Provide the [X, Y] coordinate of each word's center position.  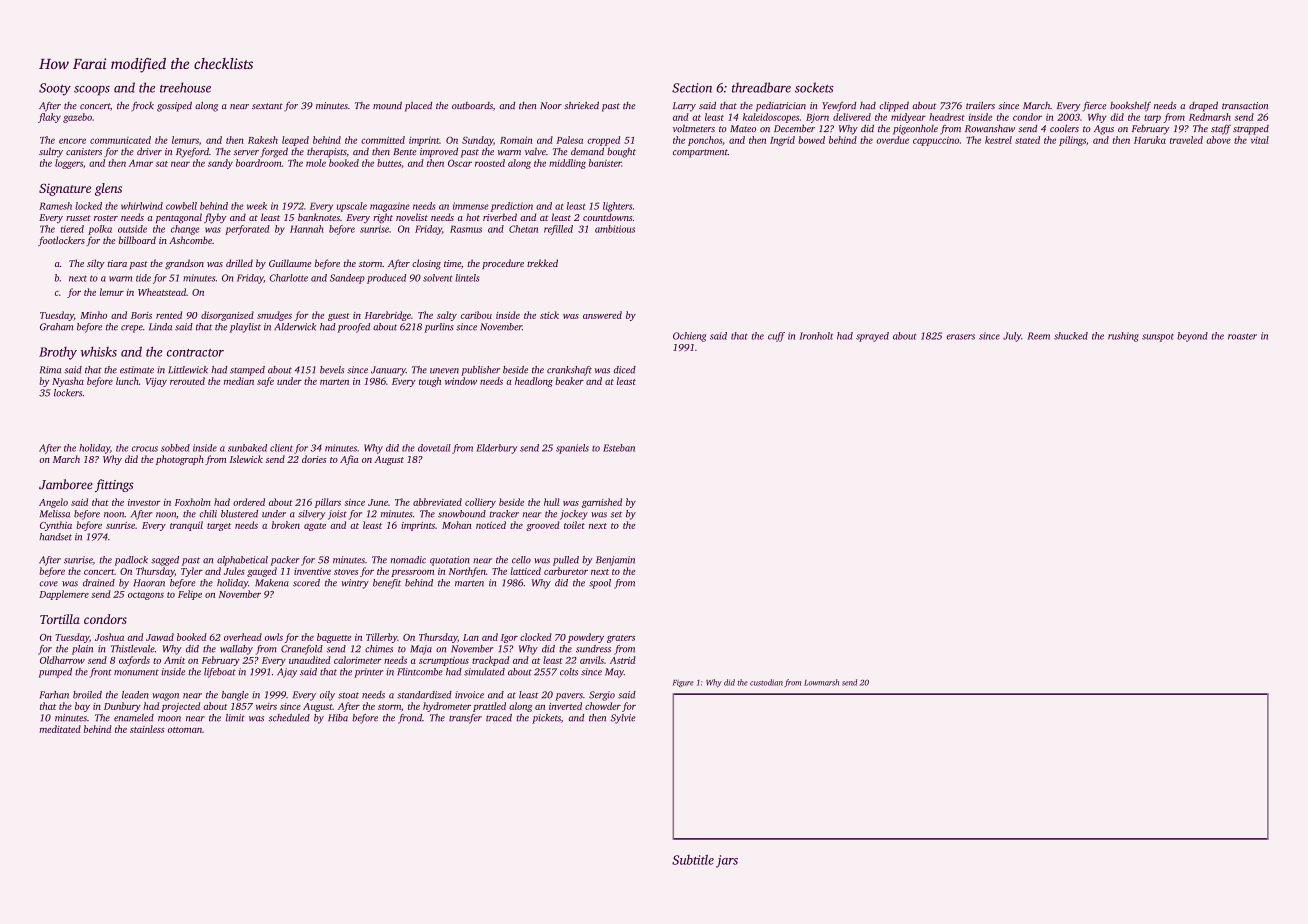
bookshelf [1130, 107]
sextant [267, 106]
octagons [146, 596]
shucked [1071, 336]
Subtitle [693, 859]
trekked [542, 263]
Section [692, 88]
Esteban [619, 448]
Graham [56, 327]
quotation [450, 561]
